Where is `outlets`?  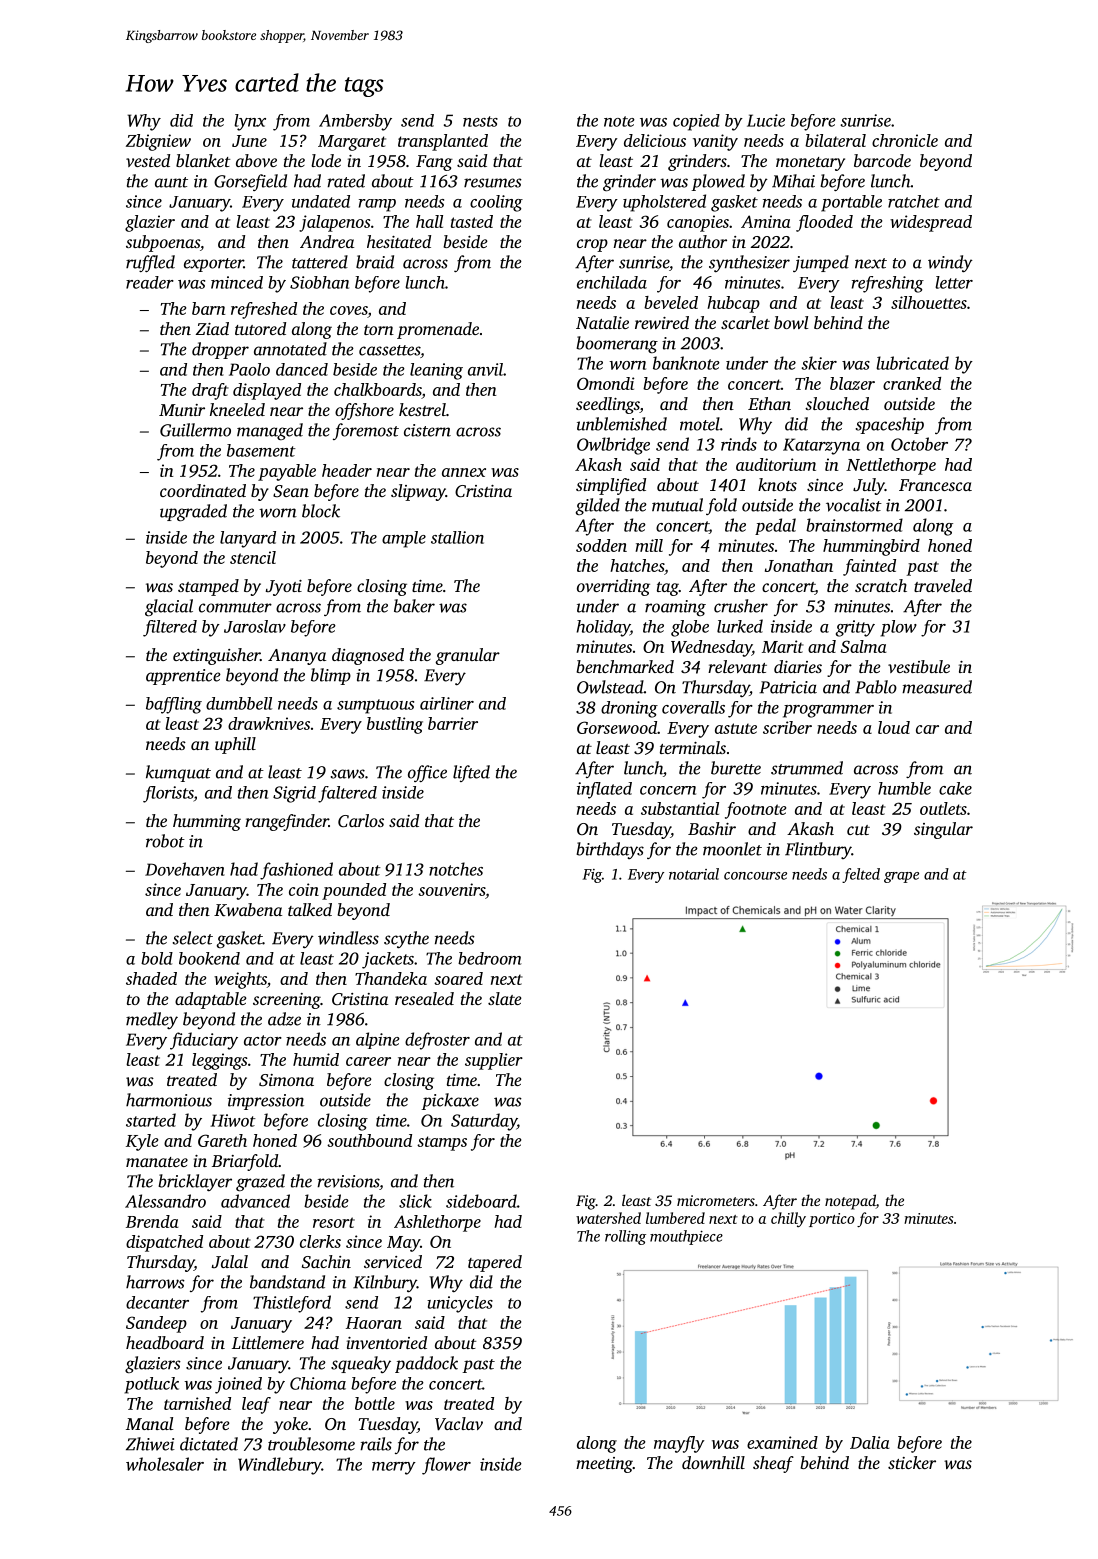
outlets is located at coordinates (943, 808).
